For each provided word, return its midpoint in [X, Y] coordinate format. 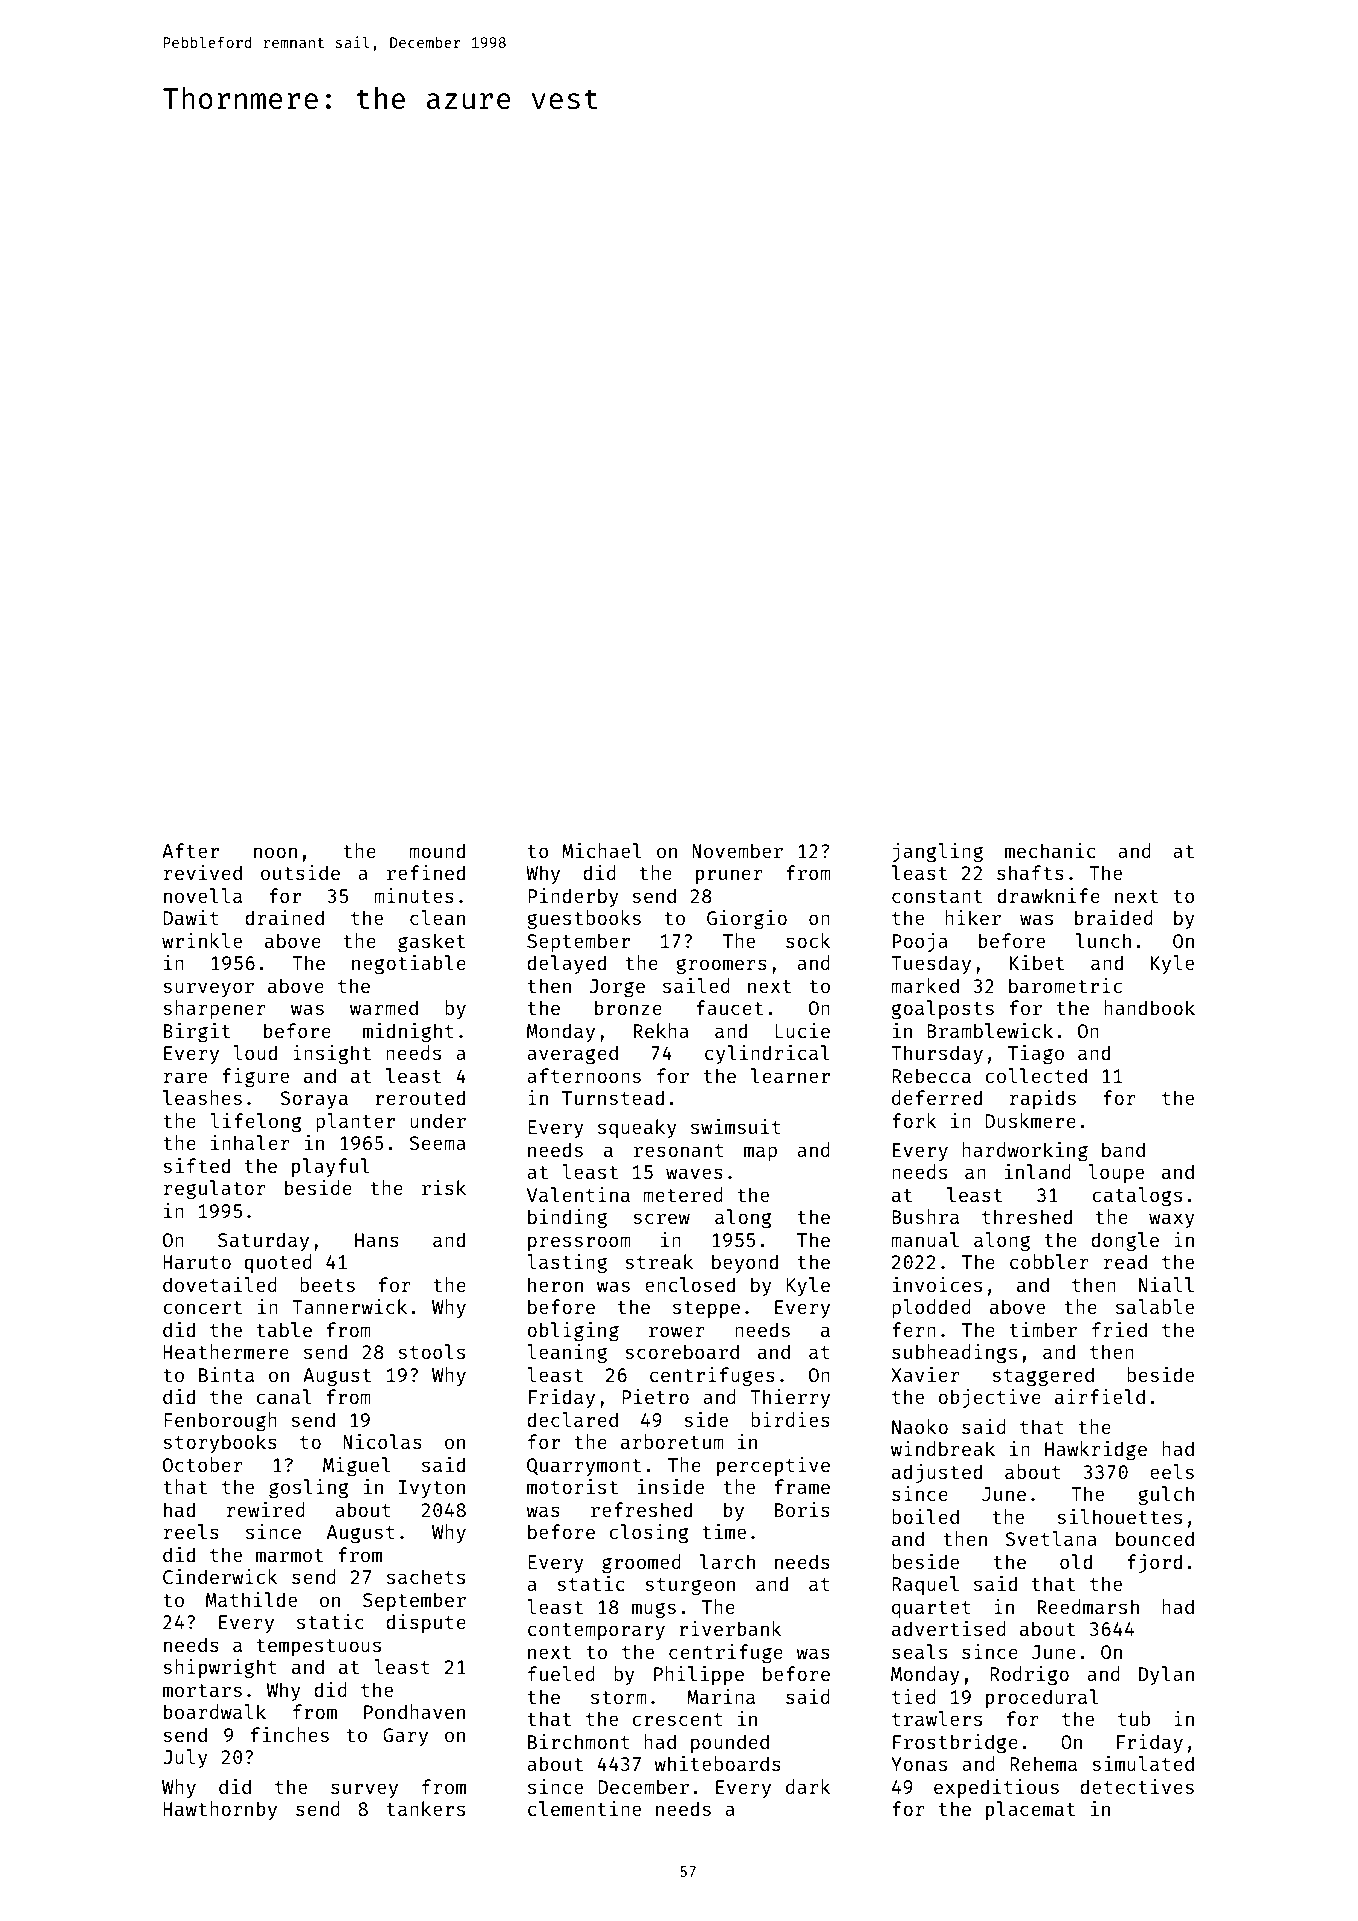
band [1123, 1149]
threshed [1027, 1216]
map [760, 1153]
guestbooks [584, 920]
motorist [572, 1486]
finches [290, 1734]
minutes [414, 895]
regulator [215, 1190]
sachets [426, 1576]
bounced [1155, 1538]
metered [683, 1194]
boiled [925, 1516]
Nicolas [382, 1441]
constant [937, 896]
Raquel [925, 1585]
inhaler [250, 1142]
